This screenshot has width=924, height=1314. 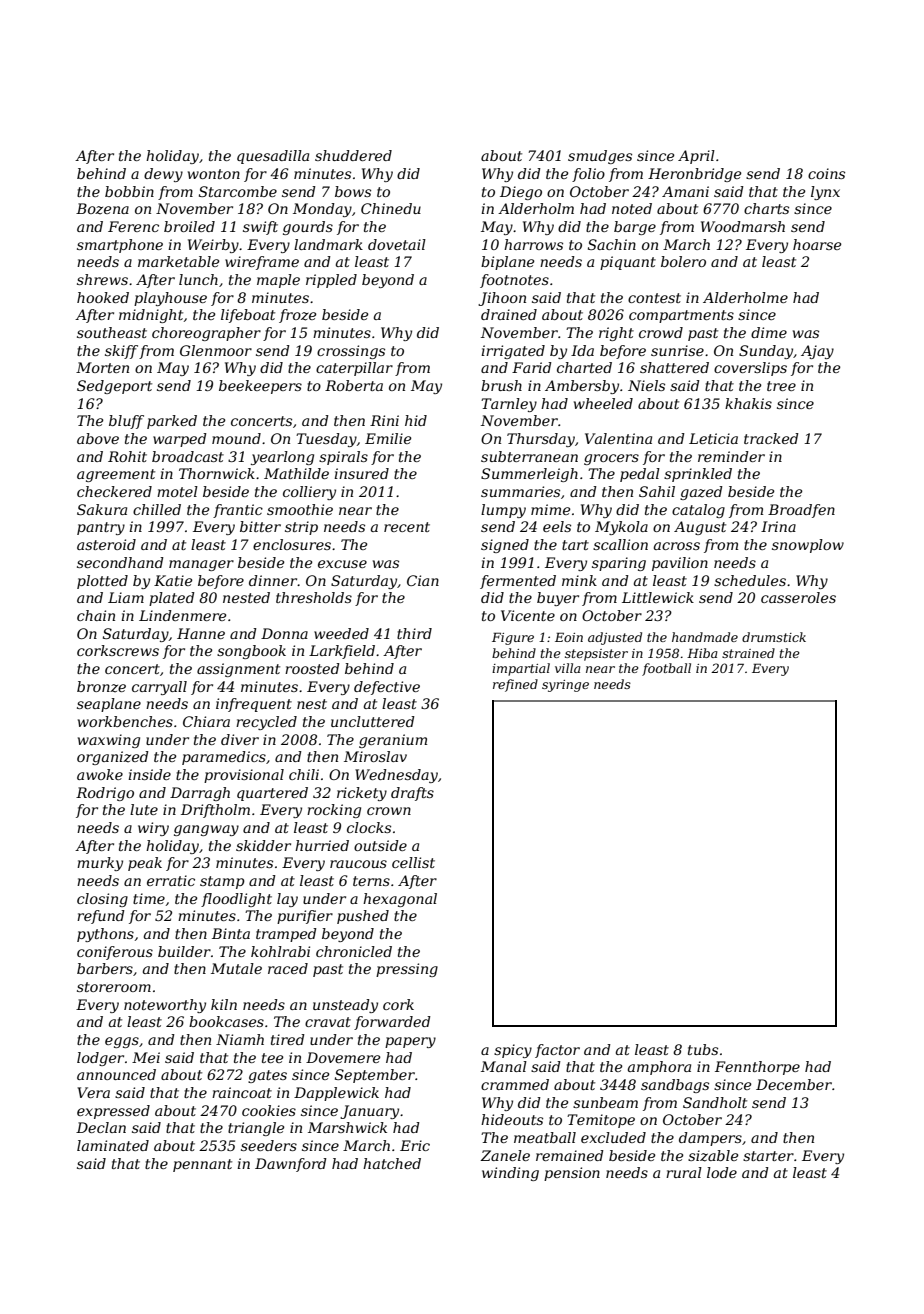 What do you see at coordinates (557, 526) in the screenshot?
I see `eels` at bounding box center [557, 526].
